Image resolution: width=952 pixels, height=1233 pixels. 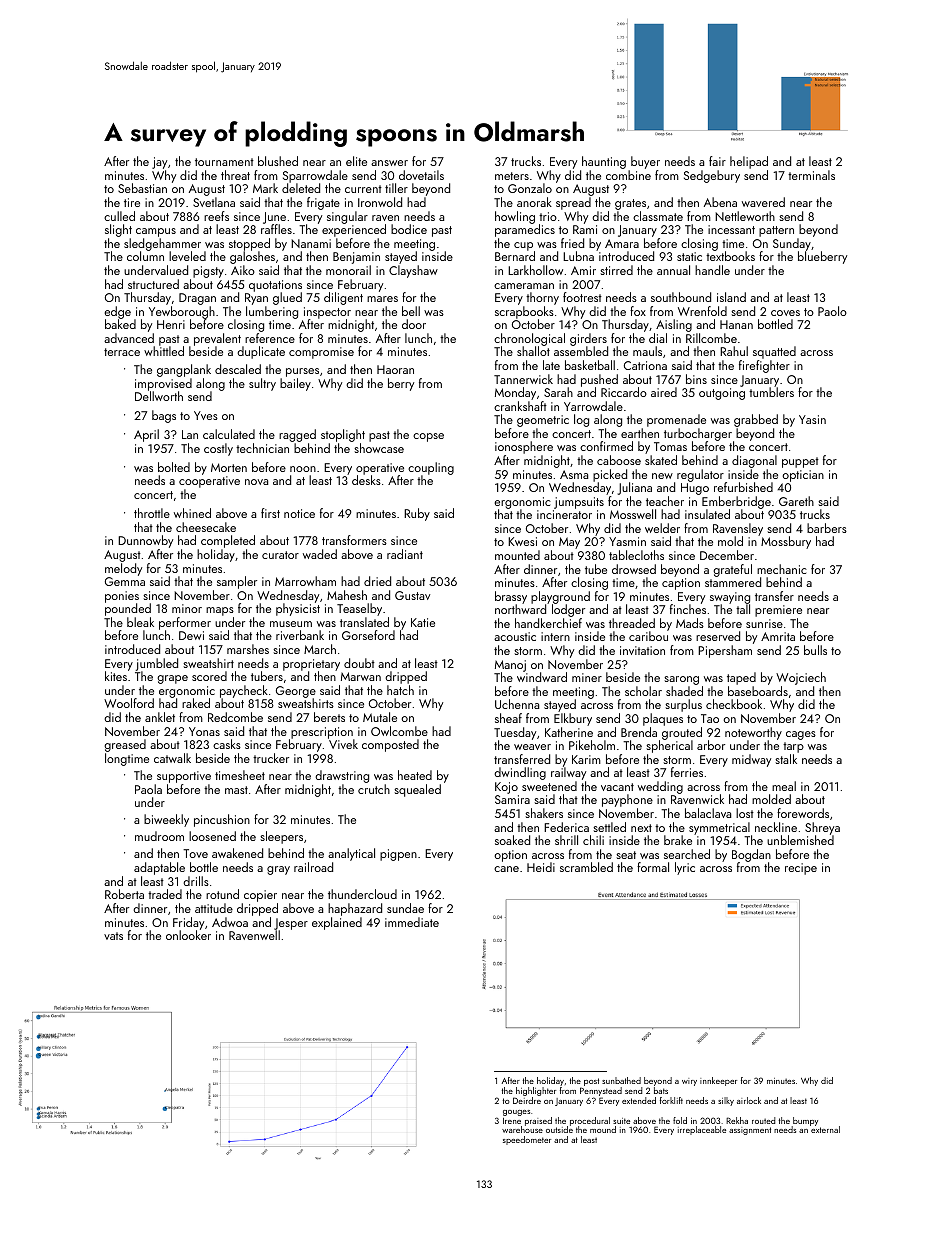 What do you see at coordinates (815, 650) in the image?
I see `bulls` at bounding box center [815, 650].
